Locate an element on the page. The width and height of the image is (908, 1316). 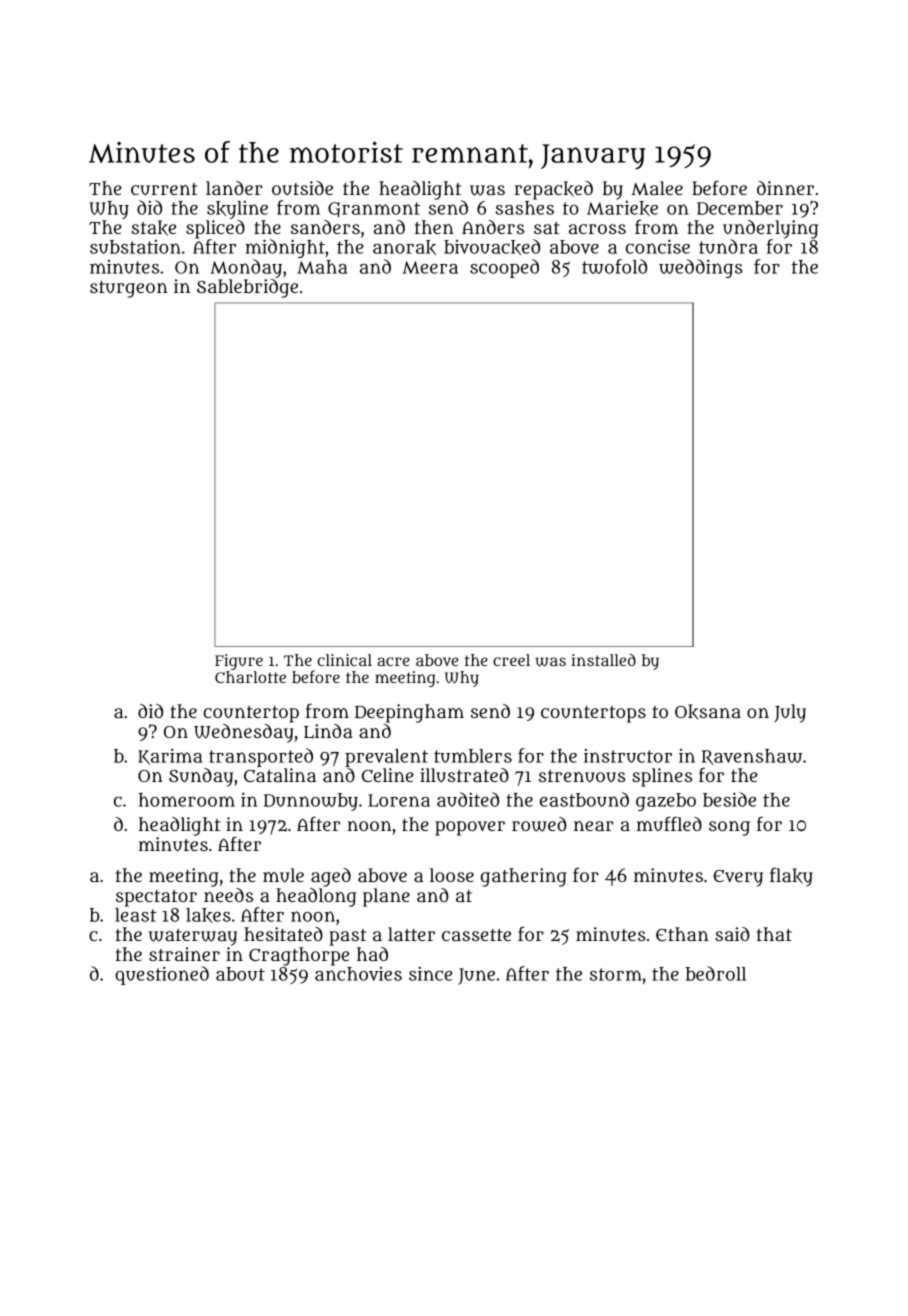
Dunnowby is located at coordinates (311, 802).
